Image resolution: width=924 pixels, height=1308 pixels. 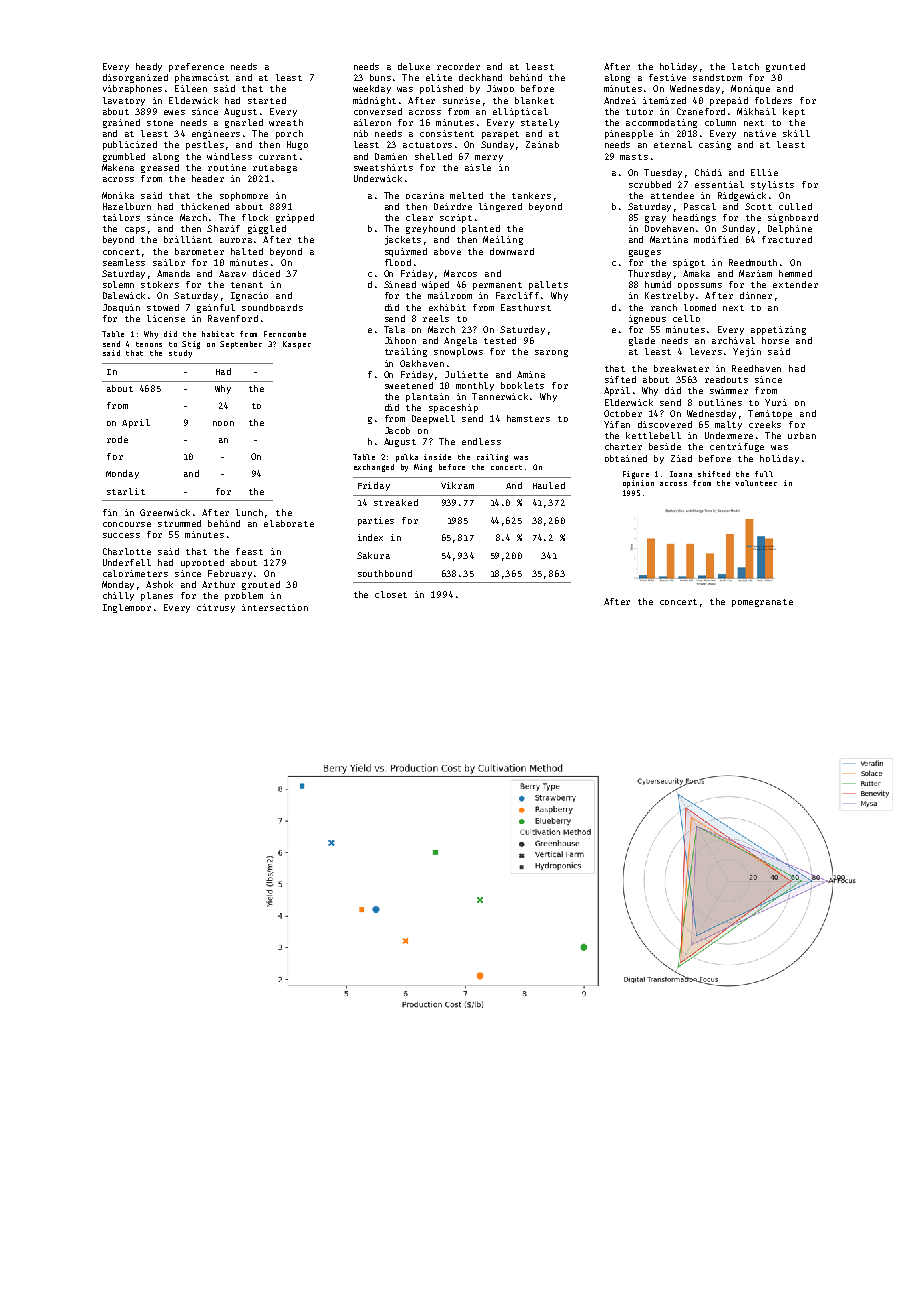 I want to click on casing, so click(x=715, y=145).
